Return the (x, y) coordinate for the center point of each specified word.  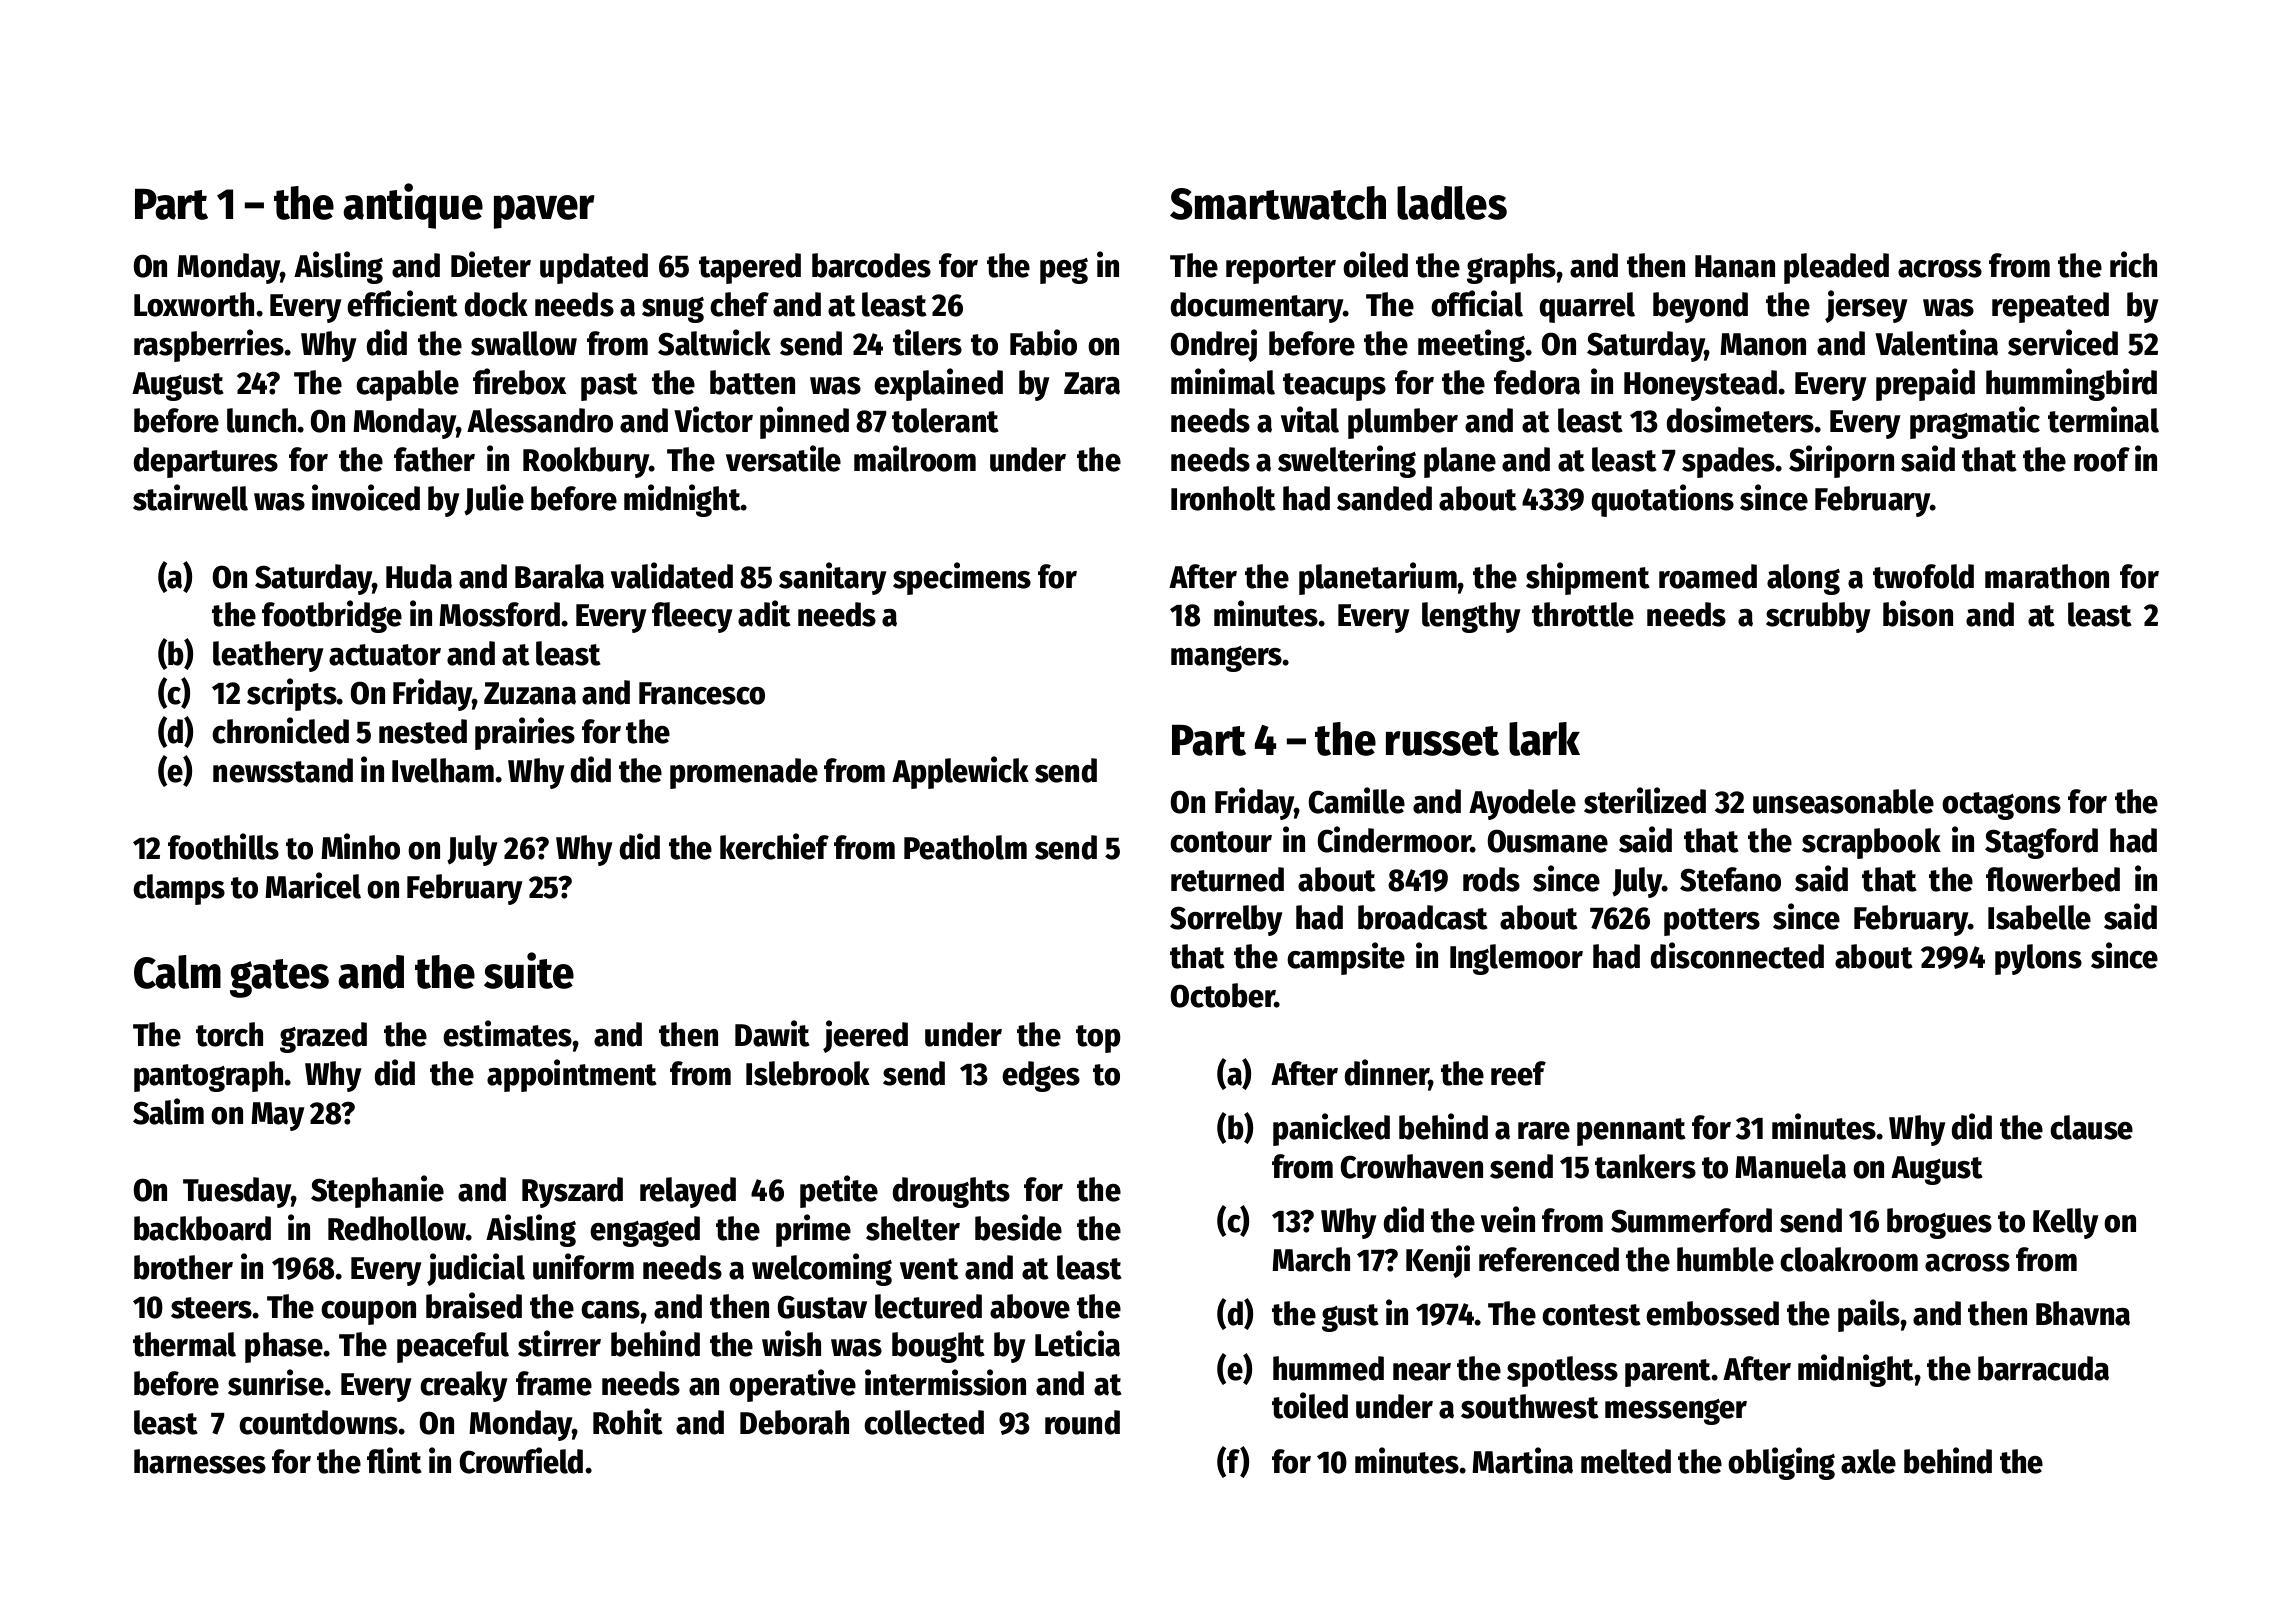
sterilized (1645, 800)
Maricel (313, 885)
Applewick (960, 772)
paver (544, 212)
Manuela (1790, 1166)
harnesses (200, 1461)
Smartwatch (1278, 203)
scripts (292, 694)
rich (2133, 264)
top (1098, 1039)
